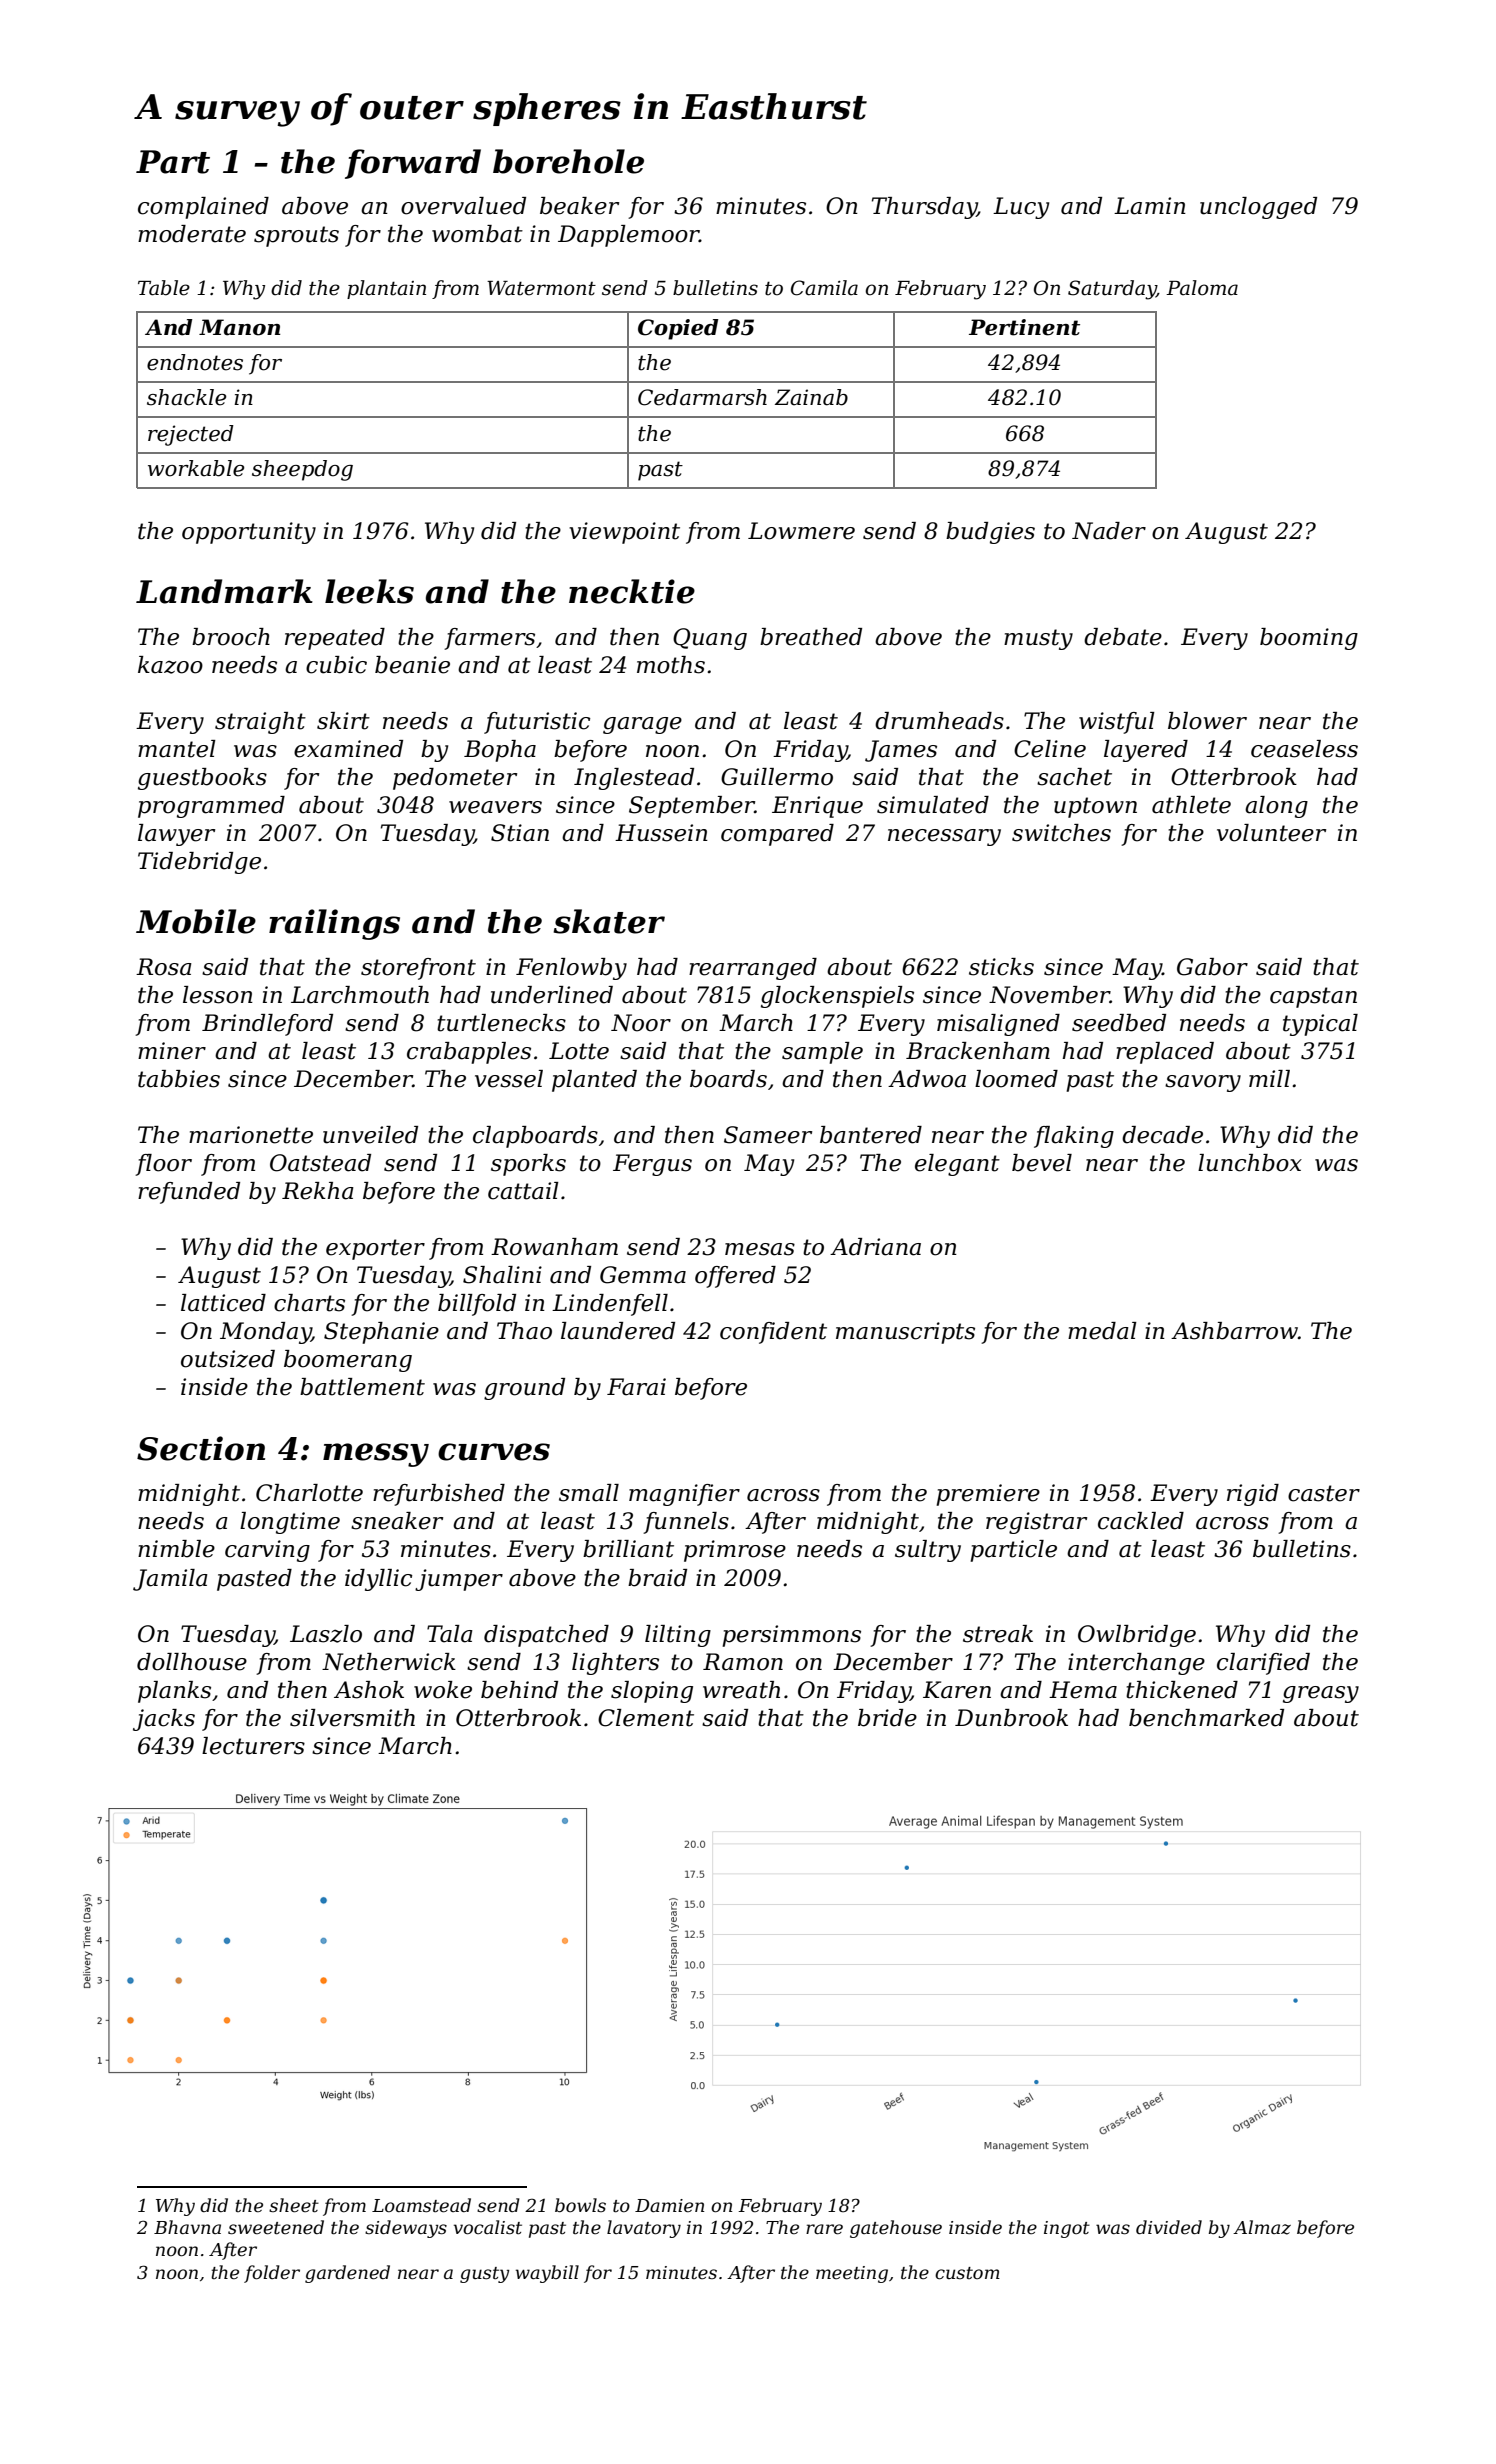  I want to click on gardened, so click(347, 2274).
